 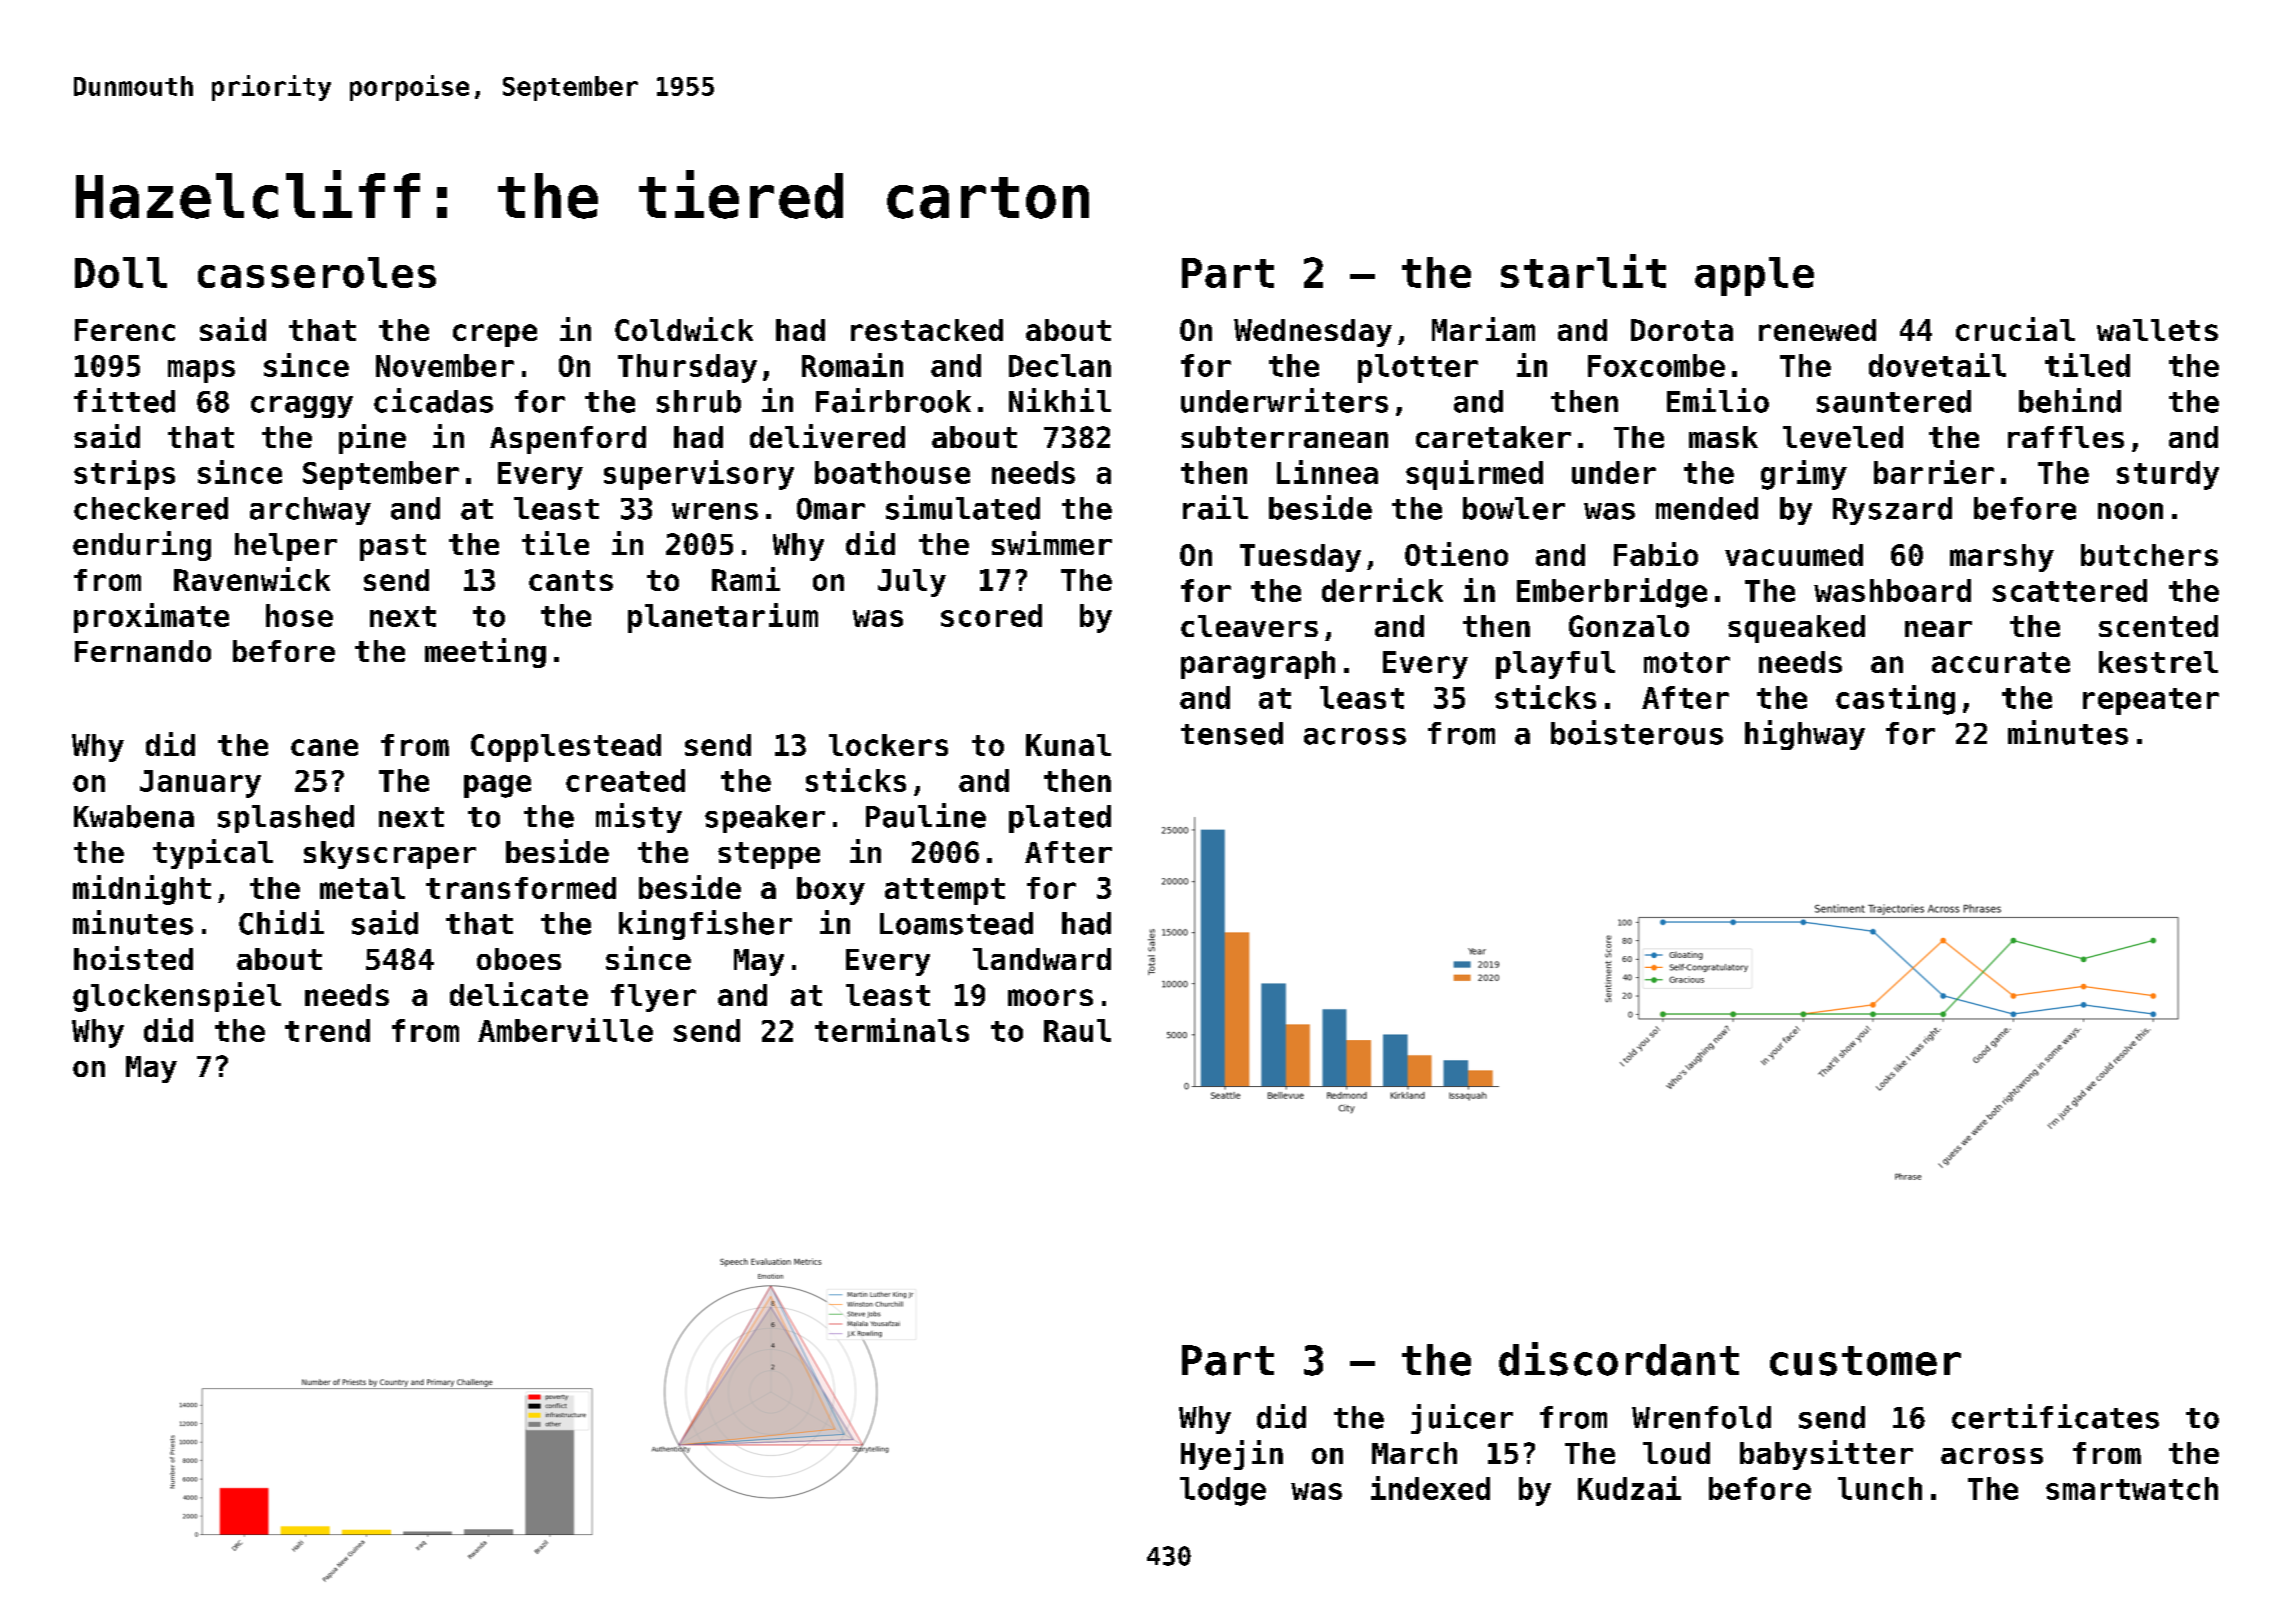 What do you see at coordinates (327, 1030) in the screenshot?
I see `trend` at bounding box center [327, 1030].
